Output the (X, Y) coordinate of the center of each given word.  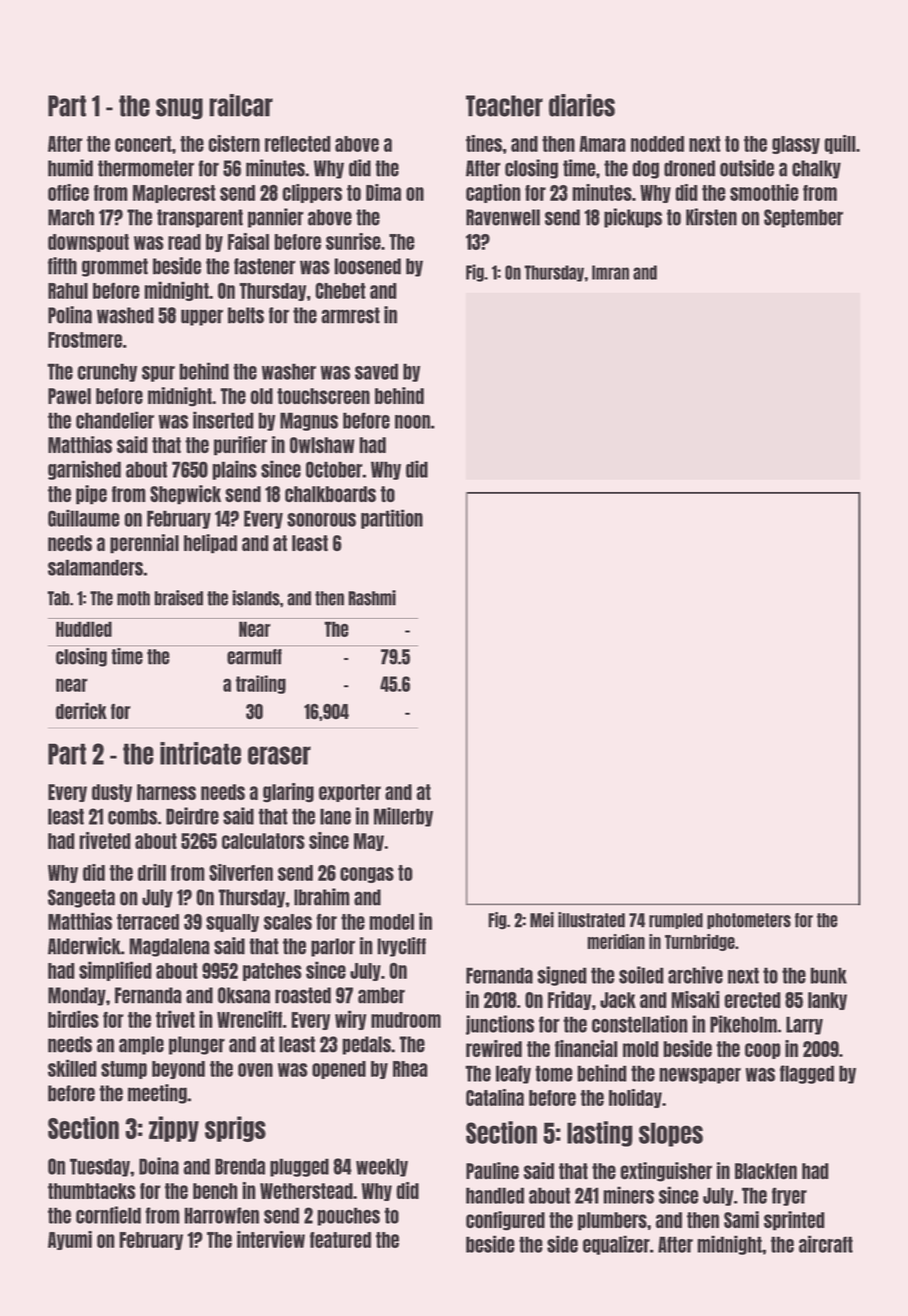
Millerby (403, 817)
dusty (112, 793)
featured (340, 1240)
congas (367, 875)
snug (179, 109)
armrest (350, 315)
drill (152, 872)
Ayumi (70, 1240)
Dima (383, 192)
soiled (641, 975)
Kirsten (711, 217)
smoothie (764, 192)
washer (289, 371)
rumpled (676, 921)
